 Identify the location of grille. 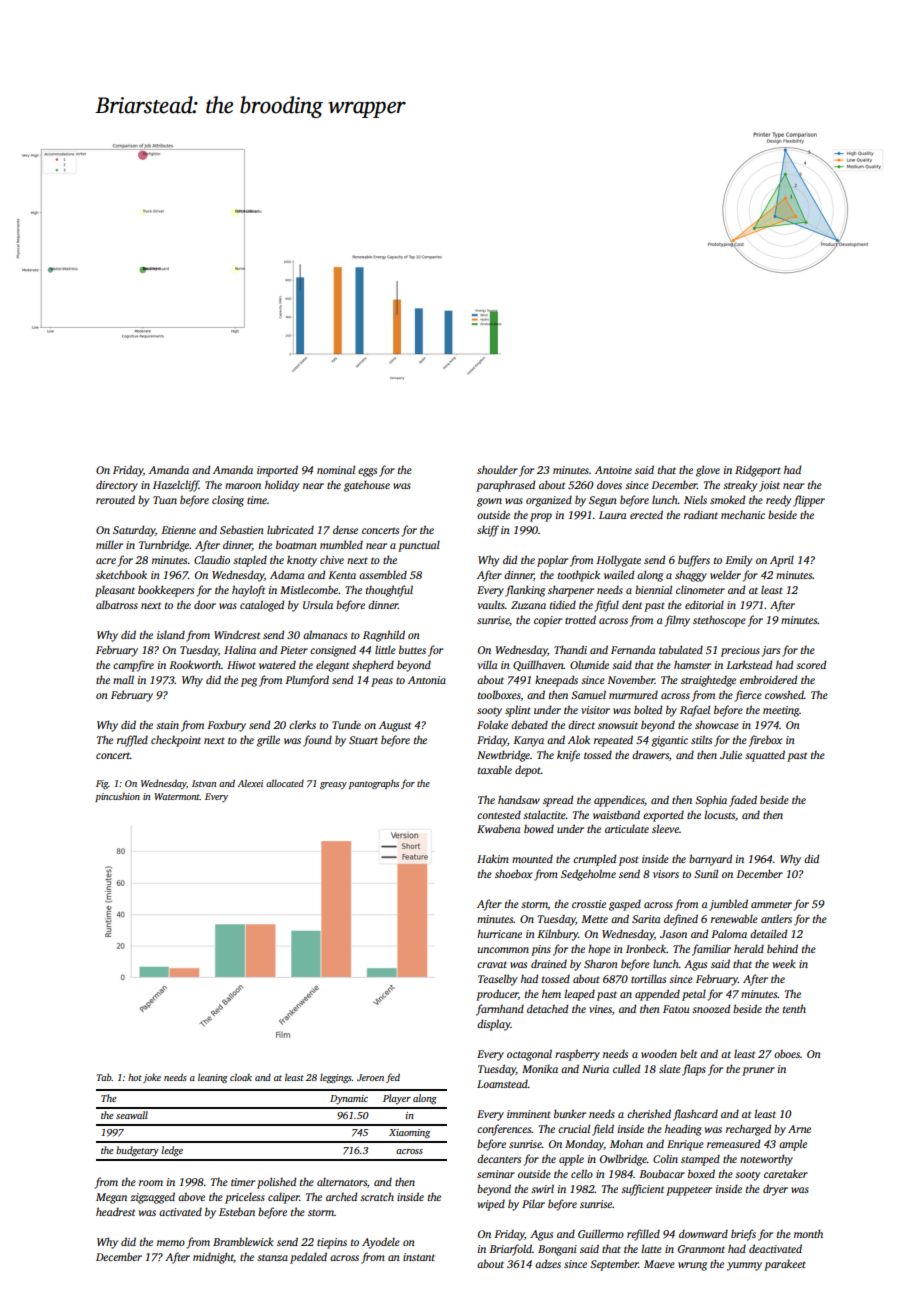
(268, 741).
